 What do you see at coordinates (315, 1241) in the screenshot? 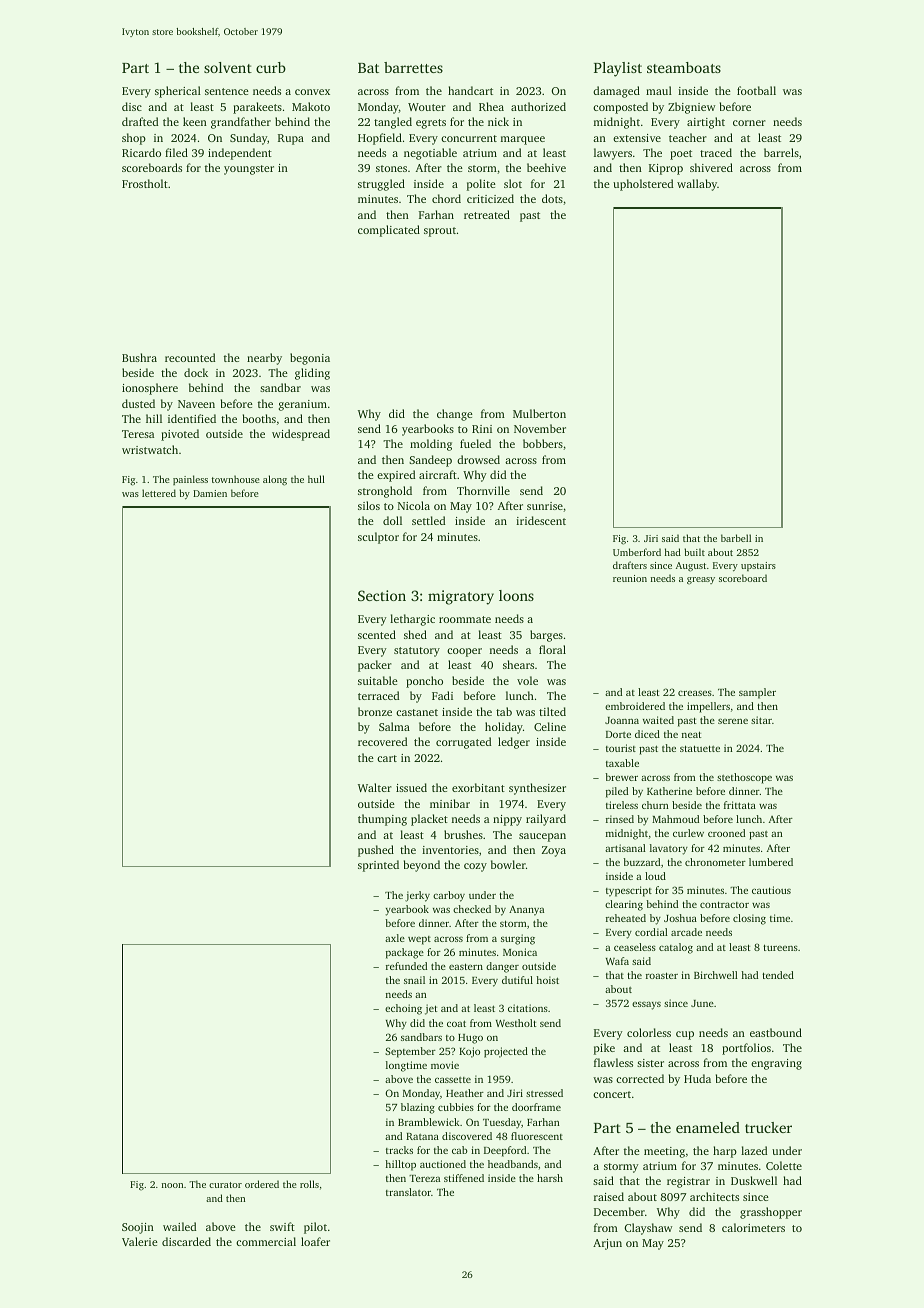
I see `loafer` at bounding box center [315, 1241].
